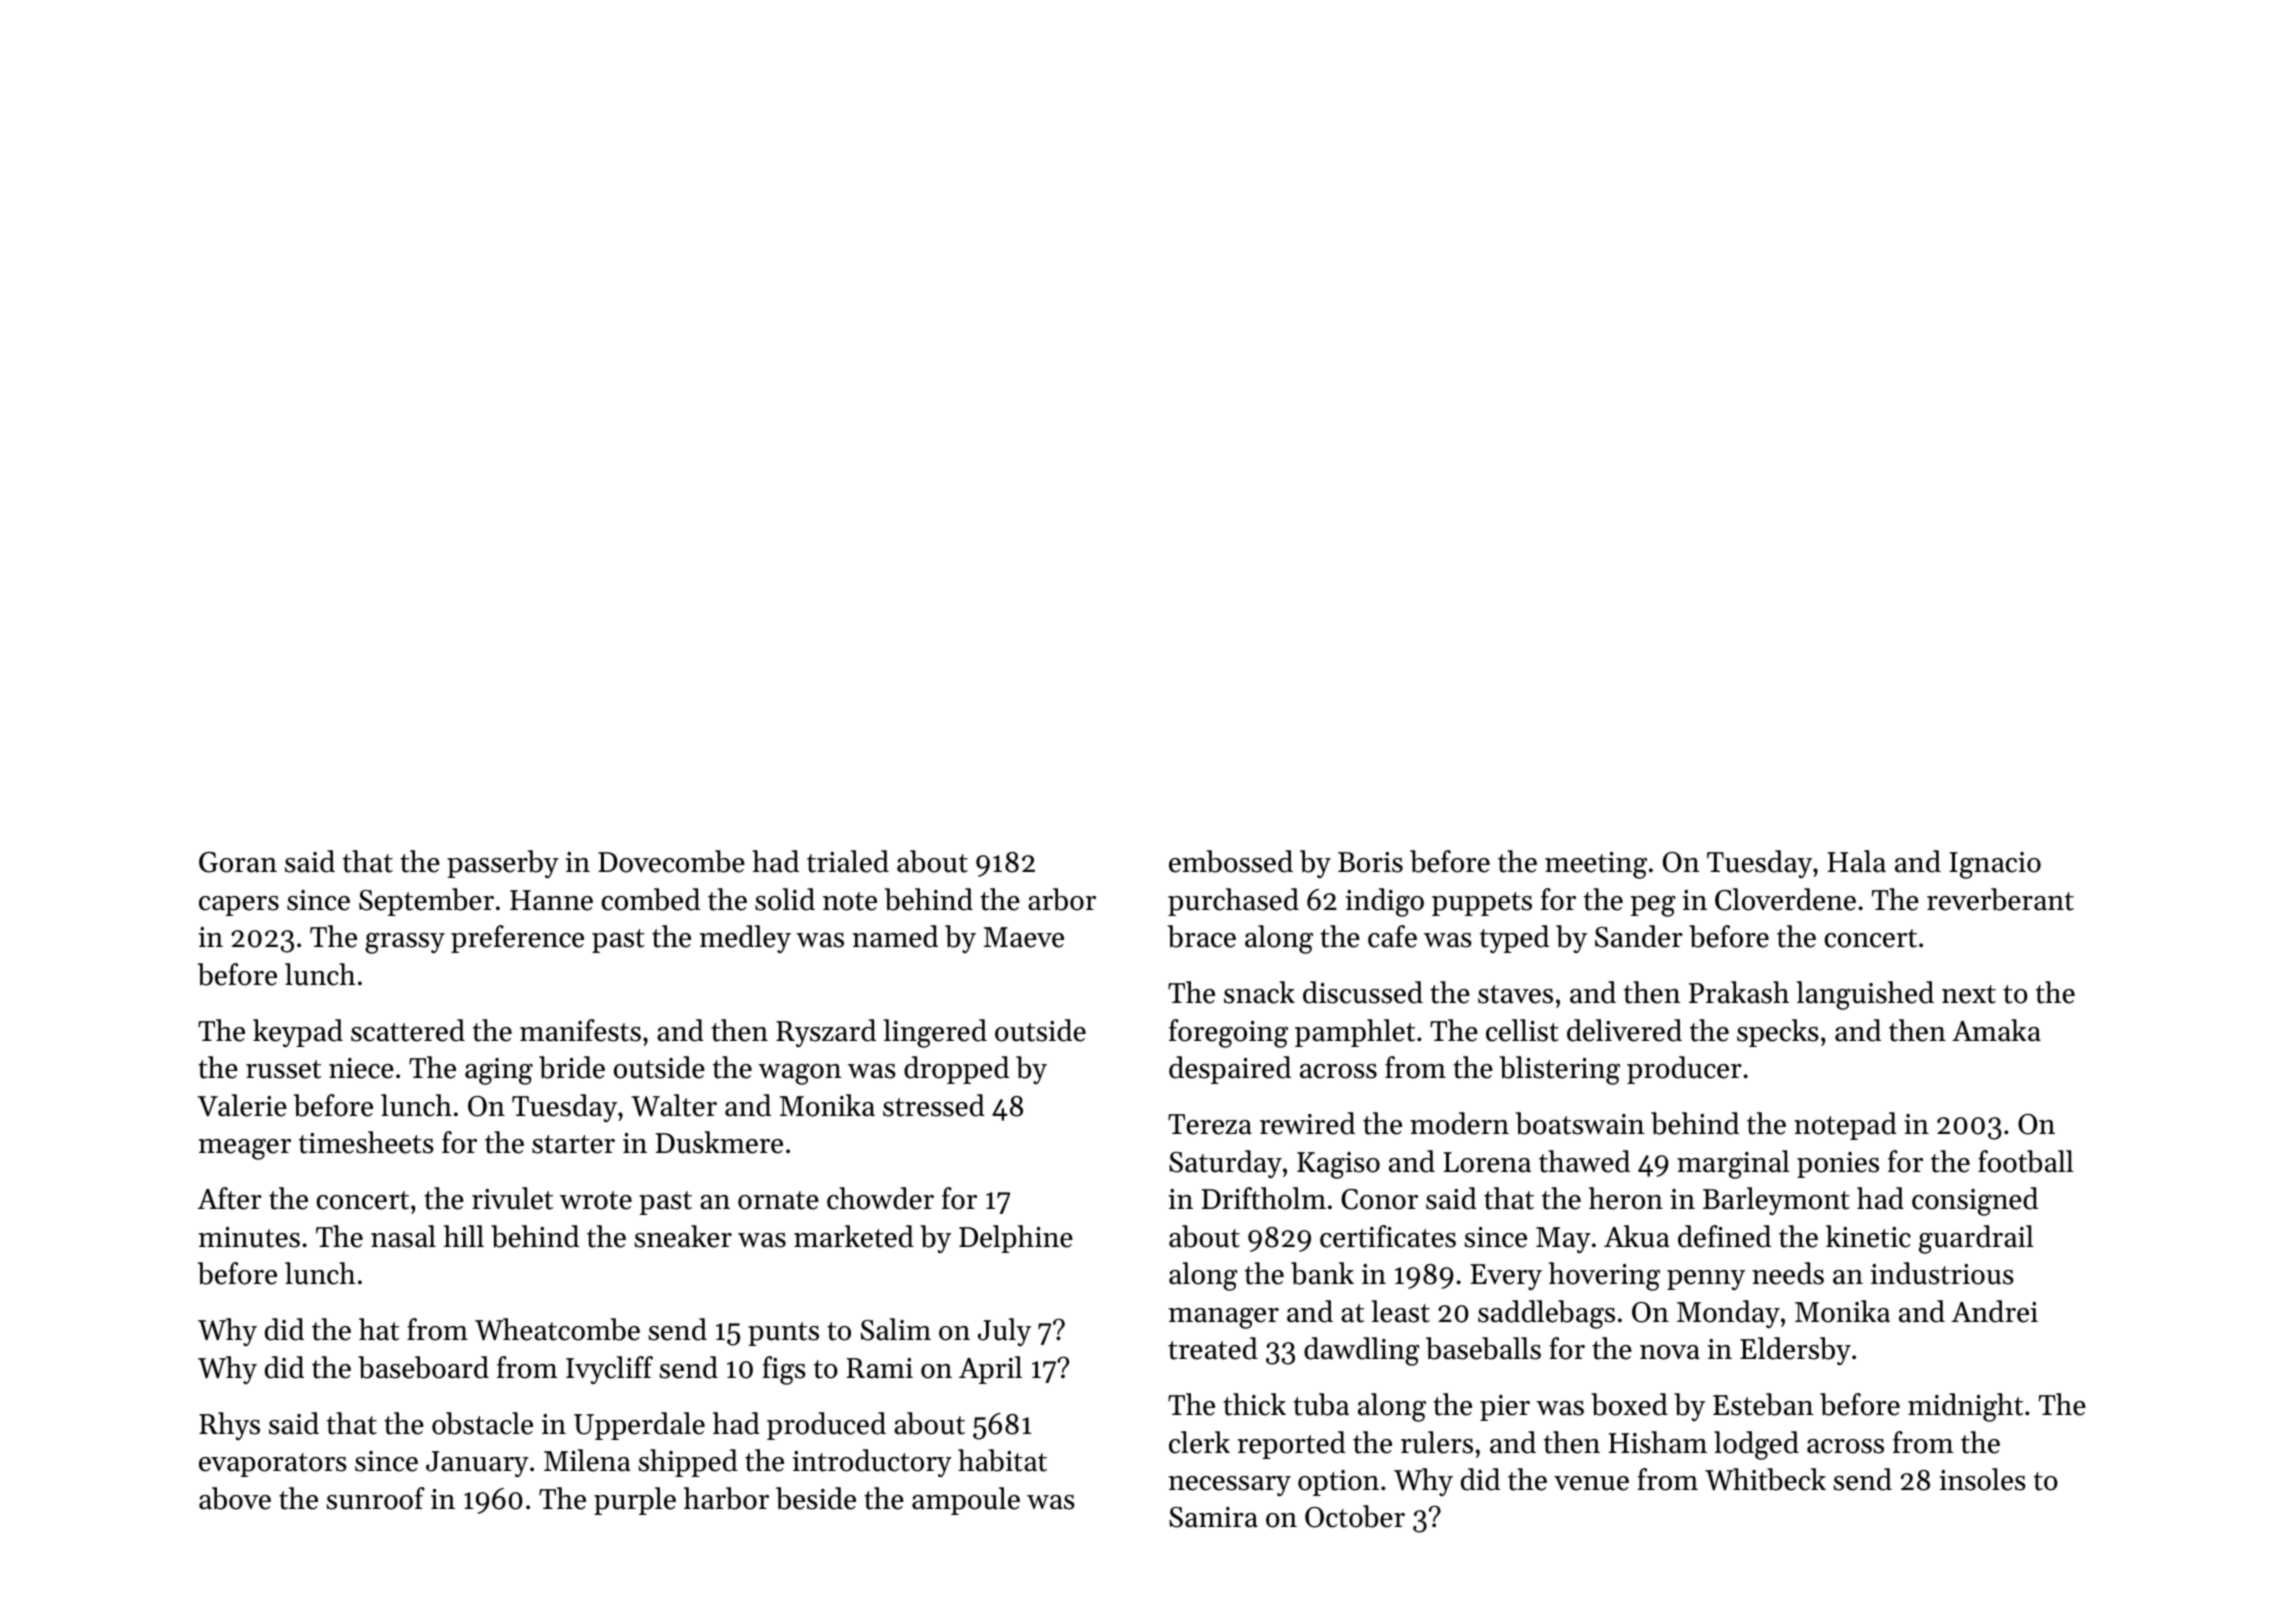 The height and width of the image is (1620, 2292). I want to click on delivered, so click(1624, 1030).
